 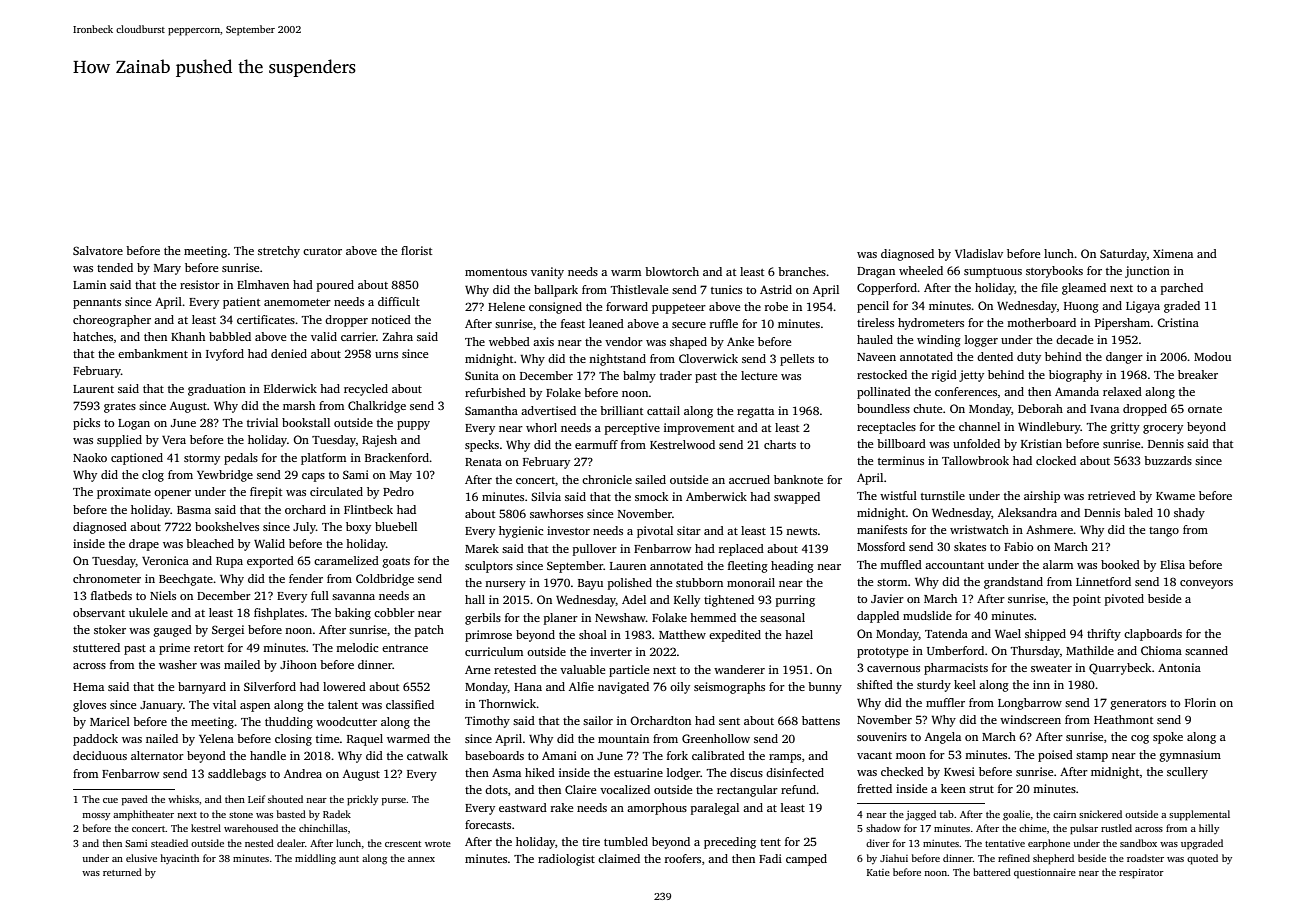 What do you see at coordinates (122, 872) in the document?
I see `returned` at bounding box center [122, 872].
